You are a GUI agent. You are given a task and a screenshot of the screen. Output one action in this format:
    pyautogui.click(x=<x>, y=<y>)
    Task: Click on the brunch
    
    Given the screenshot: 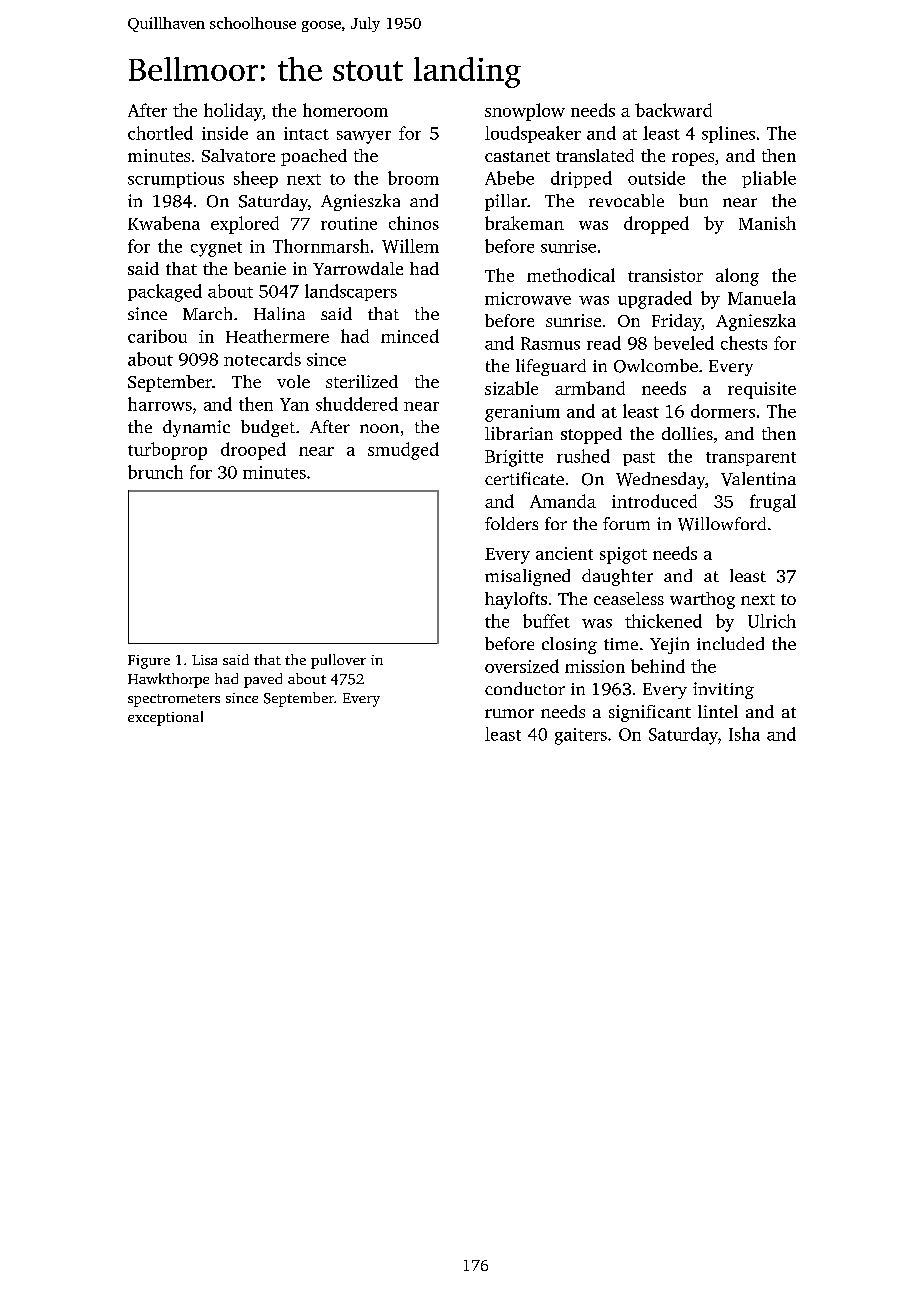 What is the action you would take?
    pyautogui.click(x=155, y=472)
